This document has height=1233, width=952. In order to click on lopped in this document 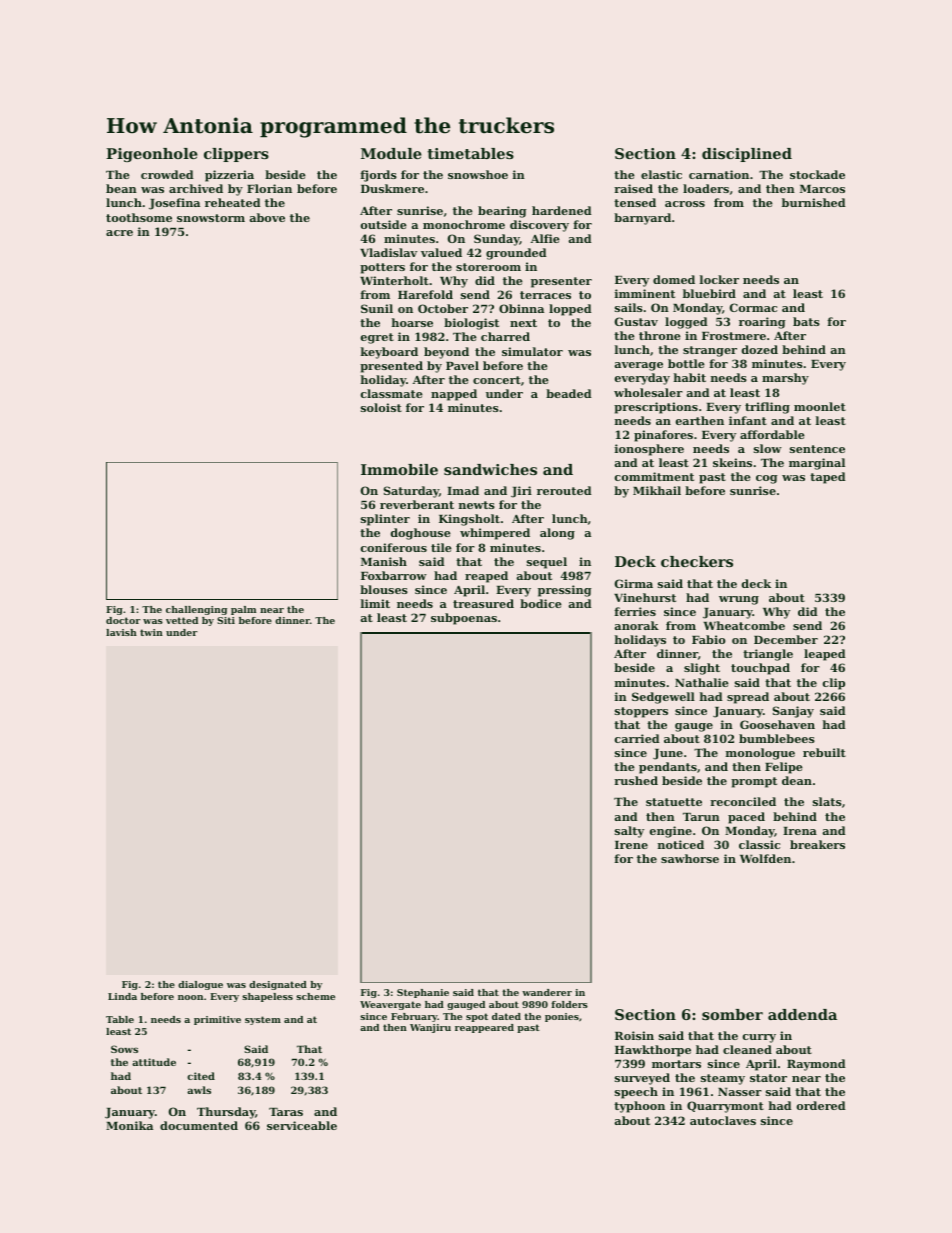, I will do `click(570, 310)`.
